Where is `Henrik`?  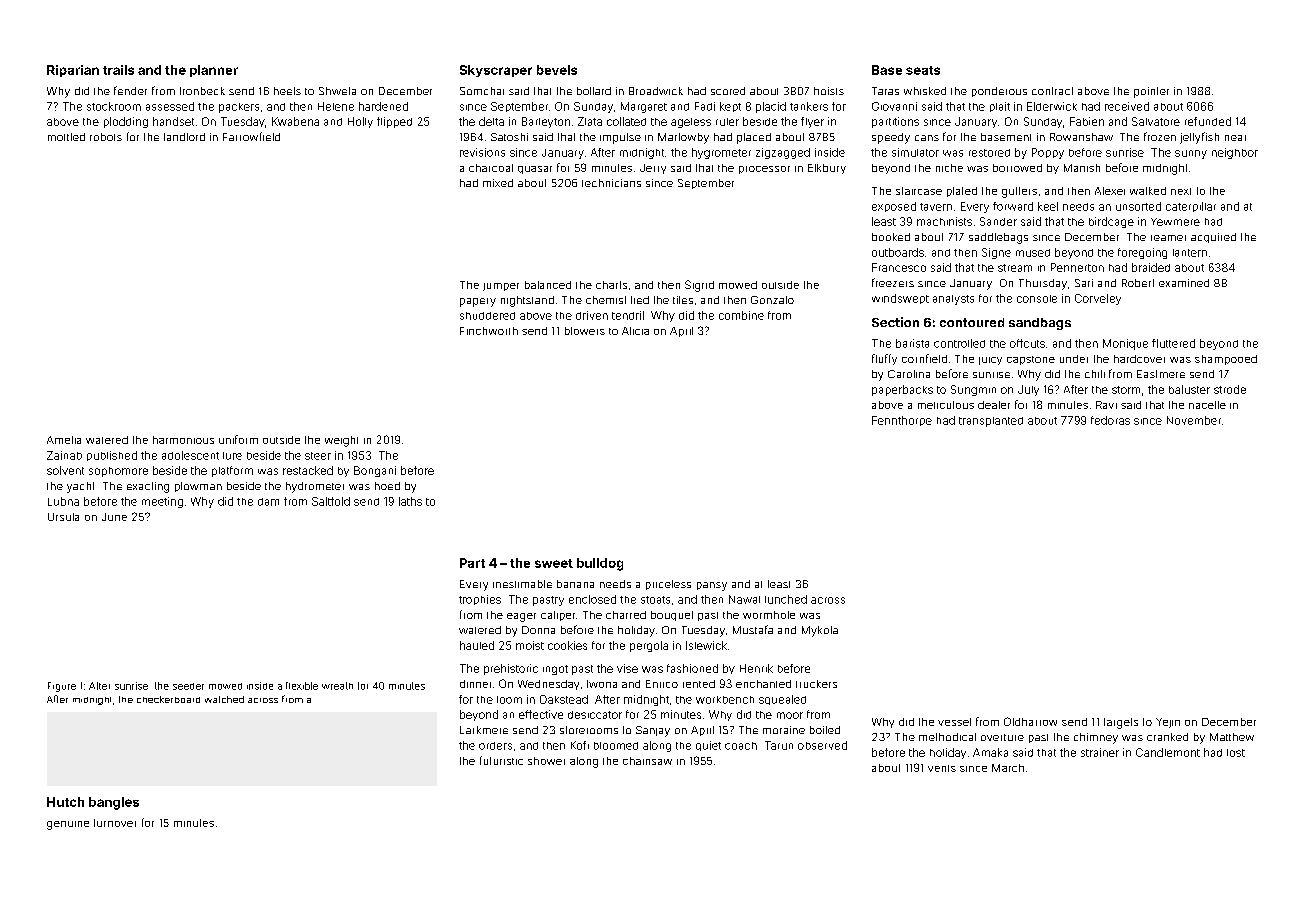
Henrik is located at coordinates (756, 668).
